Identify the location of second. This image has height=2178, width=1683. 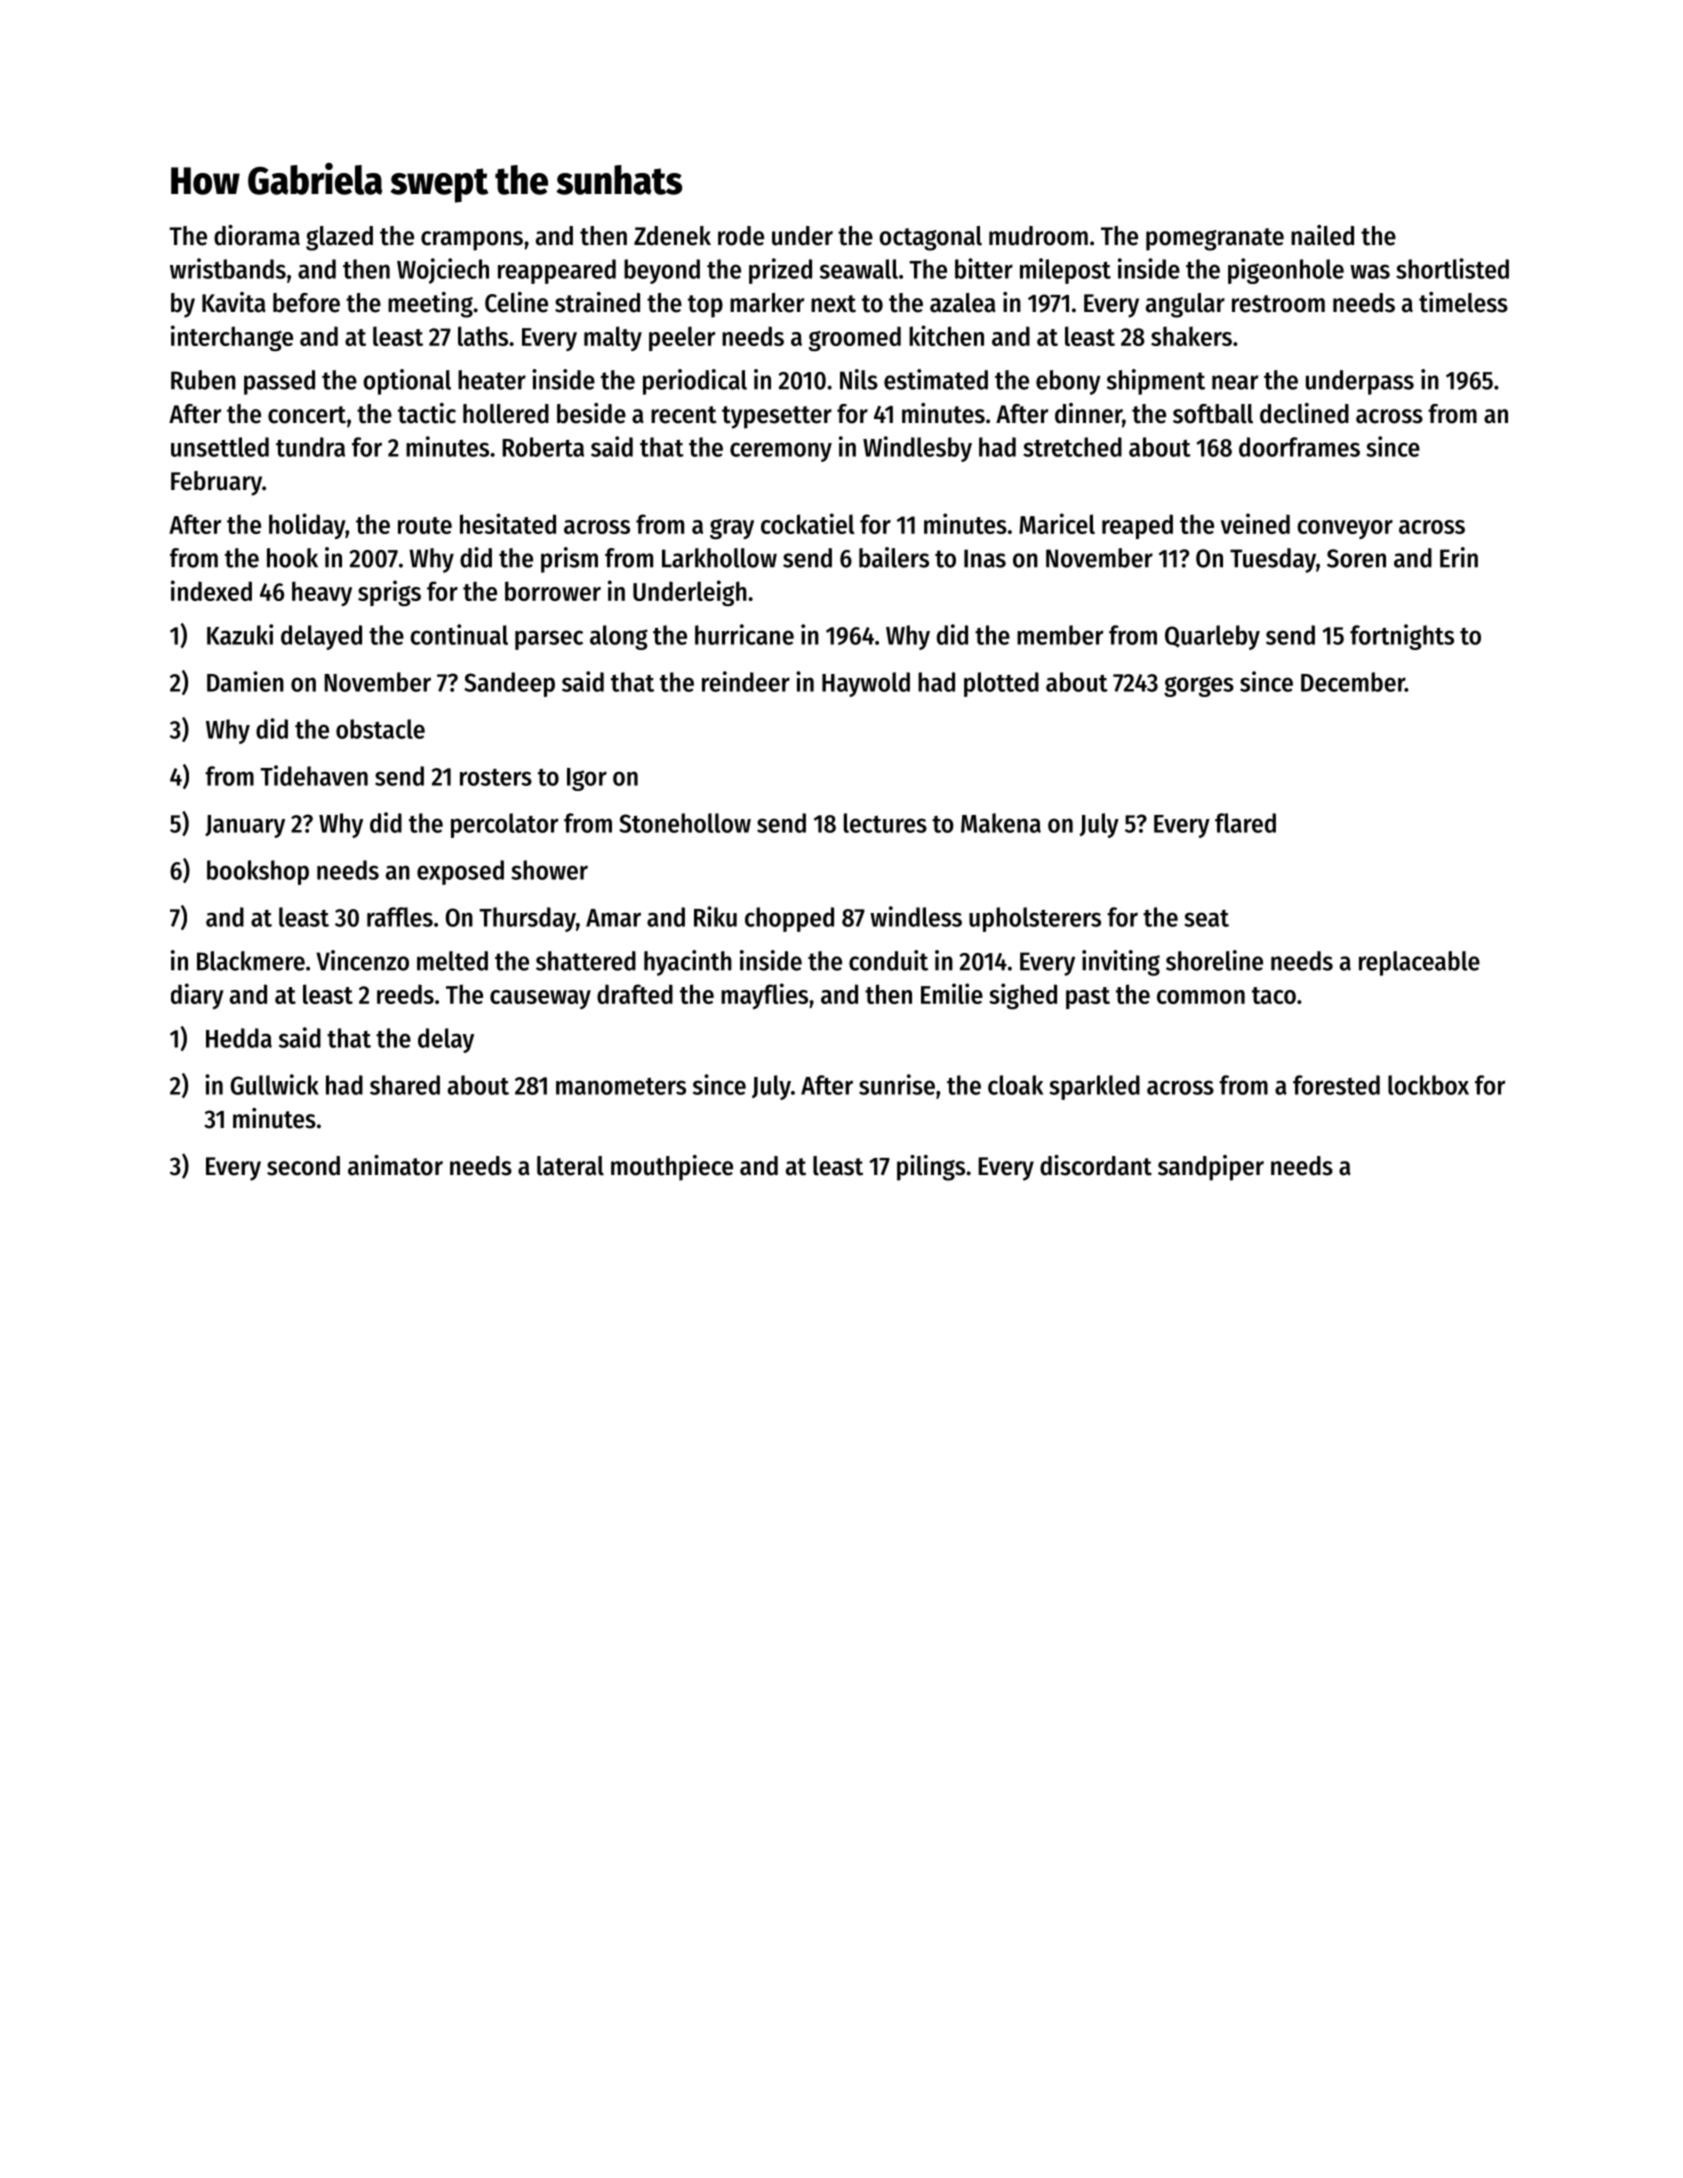
(303, 1166).
